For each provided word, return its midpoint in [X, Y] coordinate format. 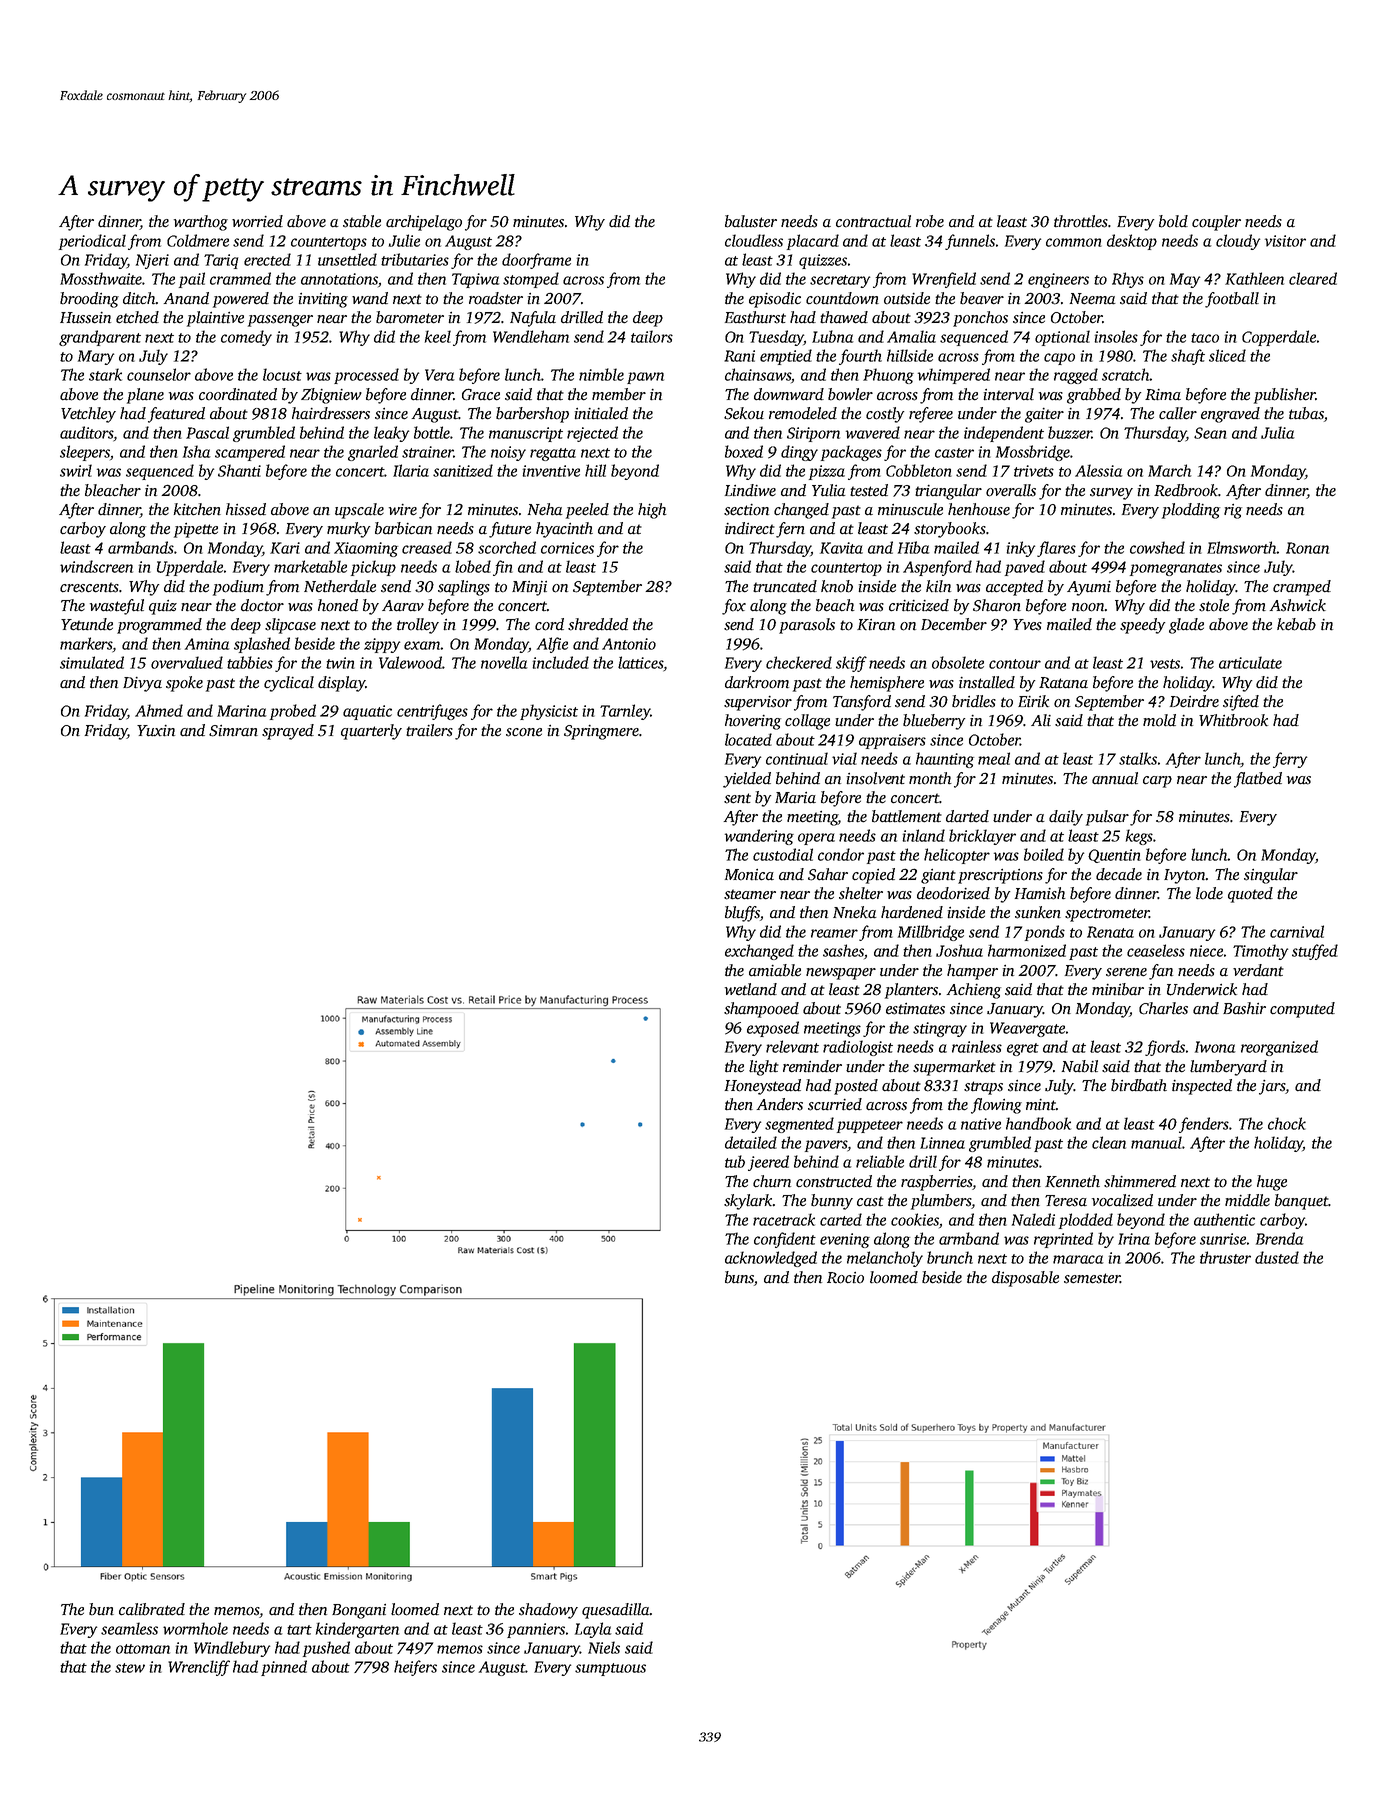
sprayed [288, 732]
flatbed [1258, 780]
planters [911, 991]
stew [130, 1668]
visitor [1285, 241]
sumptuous [610, 1669]
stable [362, 221]
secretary [840, 281]
